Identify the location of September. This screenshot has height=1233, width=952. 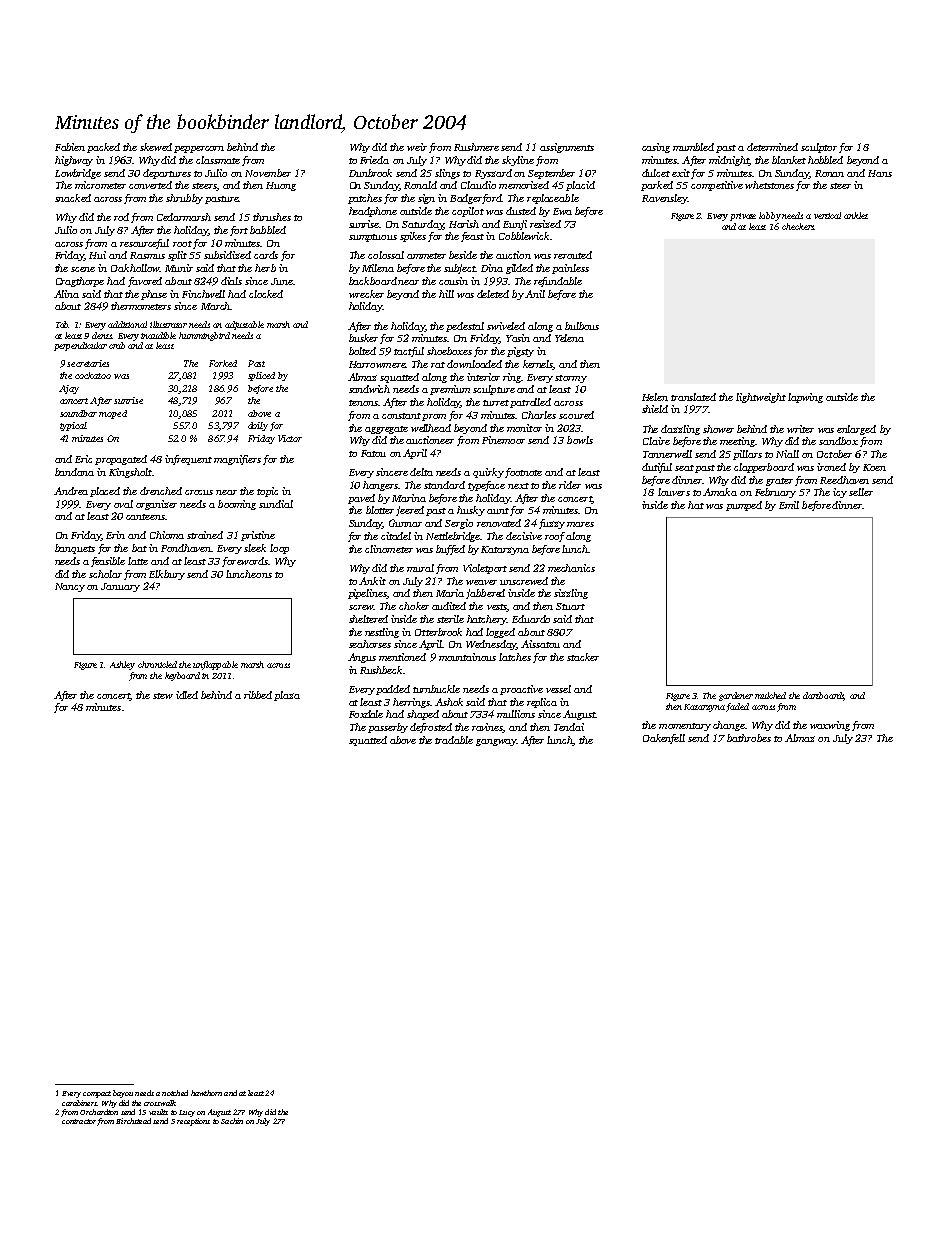
(551, 174).
